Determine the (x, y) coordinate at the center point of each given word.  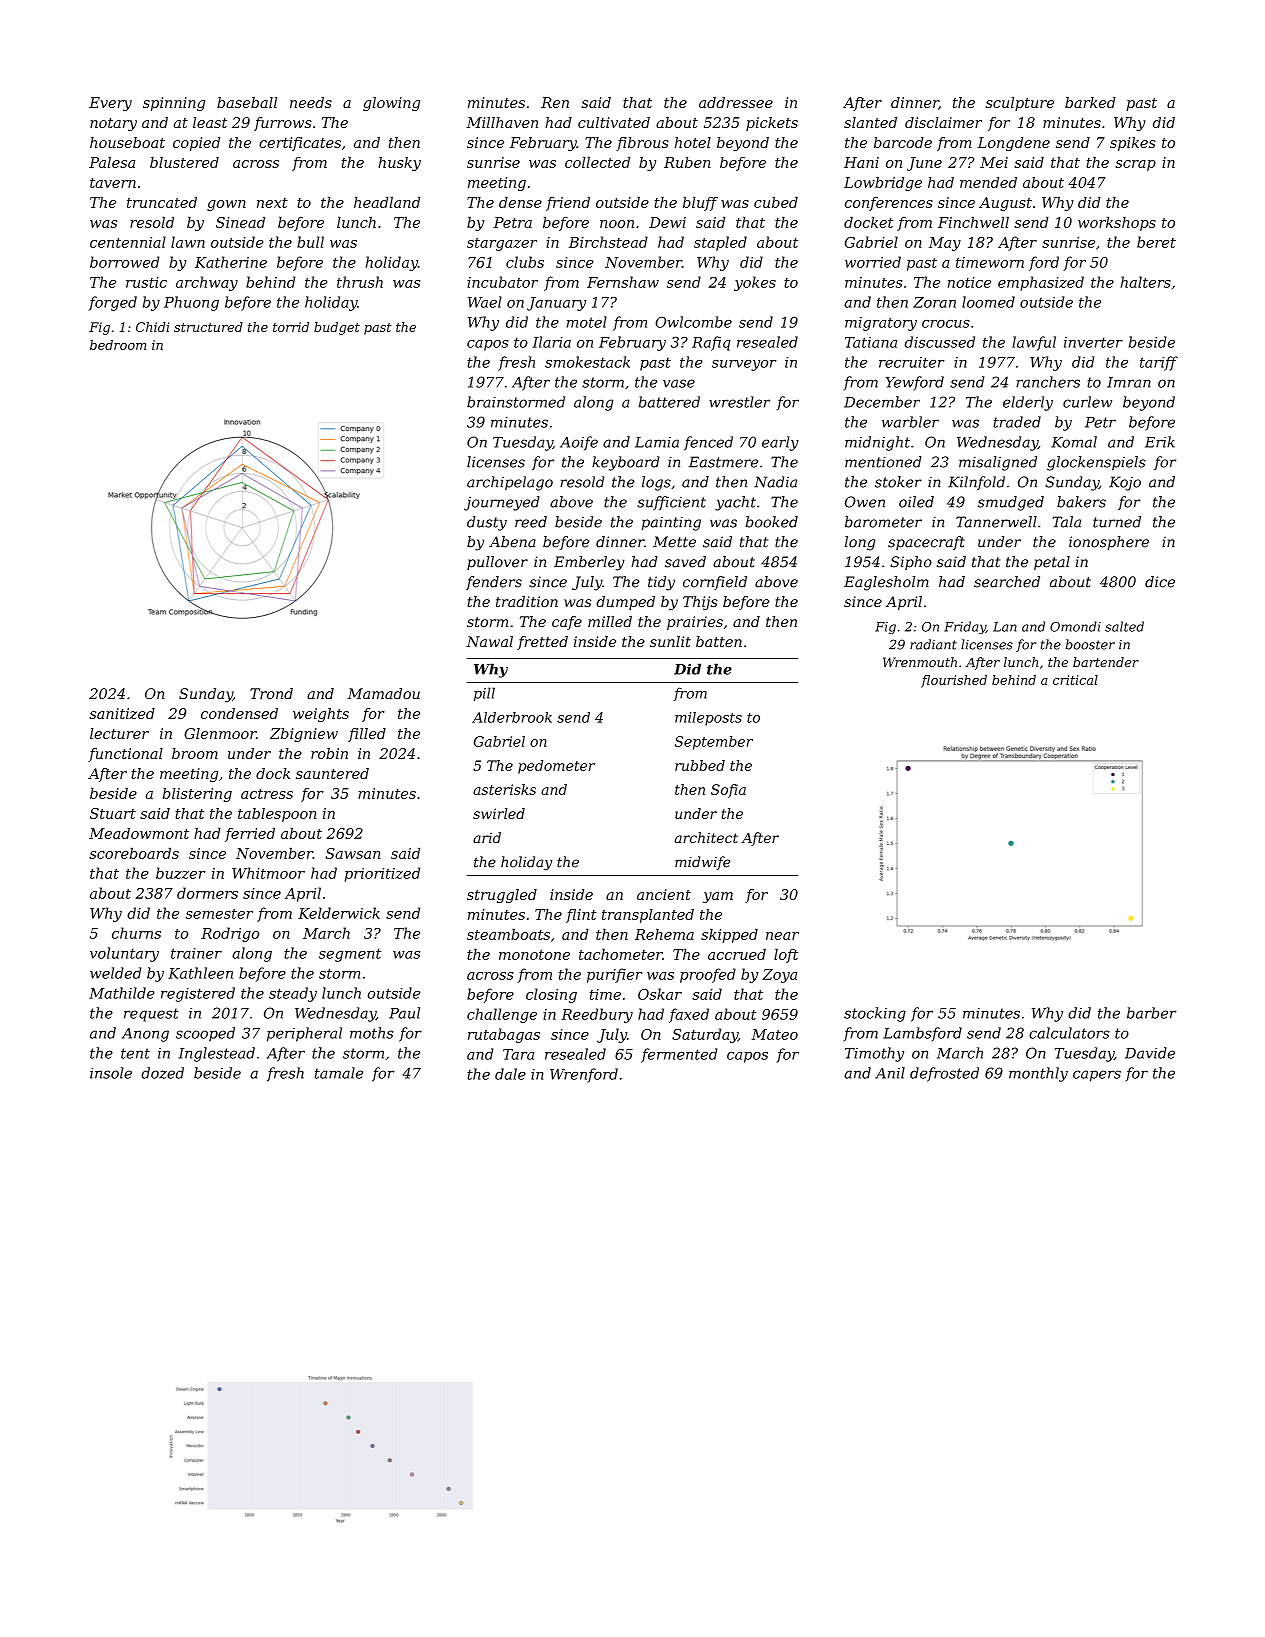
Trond (271, 693)
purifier (615, 975)
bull (310, 242)
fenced (708, 443)
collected (597, 162)
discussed (940, 342)
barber (1152, 1013)
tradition (527, 601)
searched (1007, 582)
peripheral (304, 1034)
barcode (903, 142)
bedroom (118, 345)
